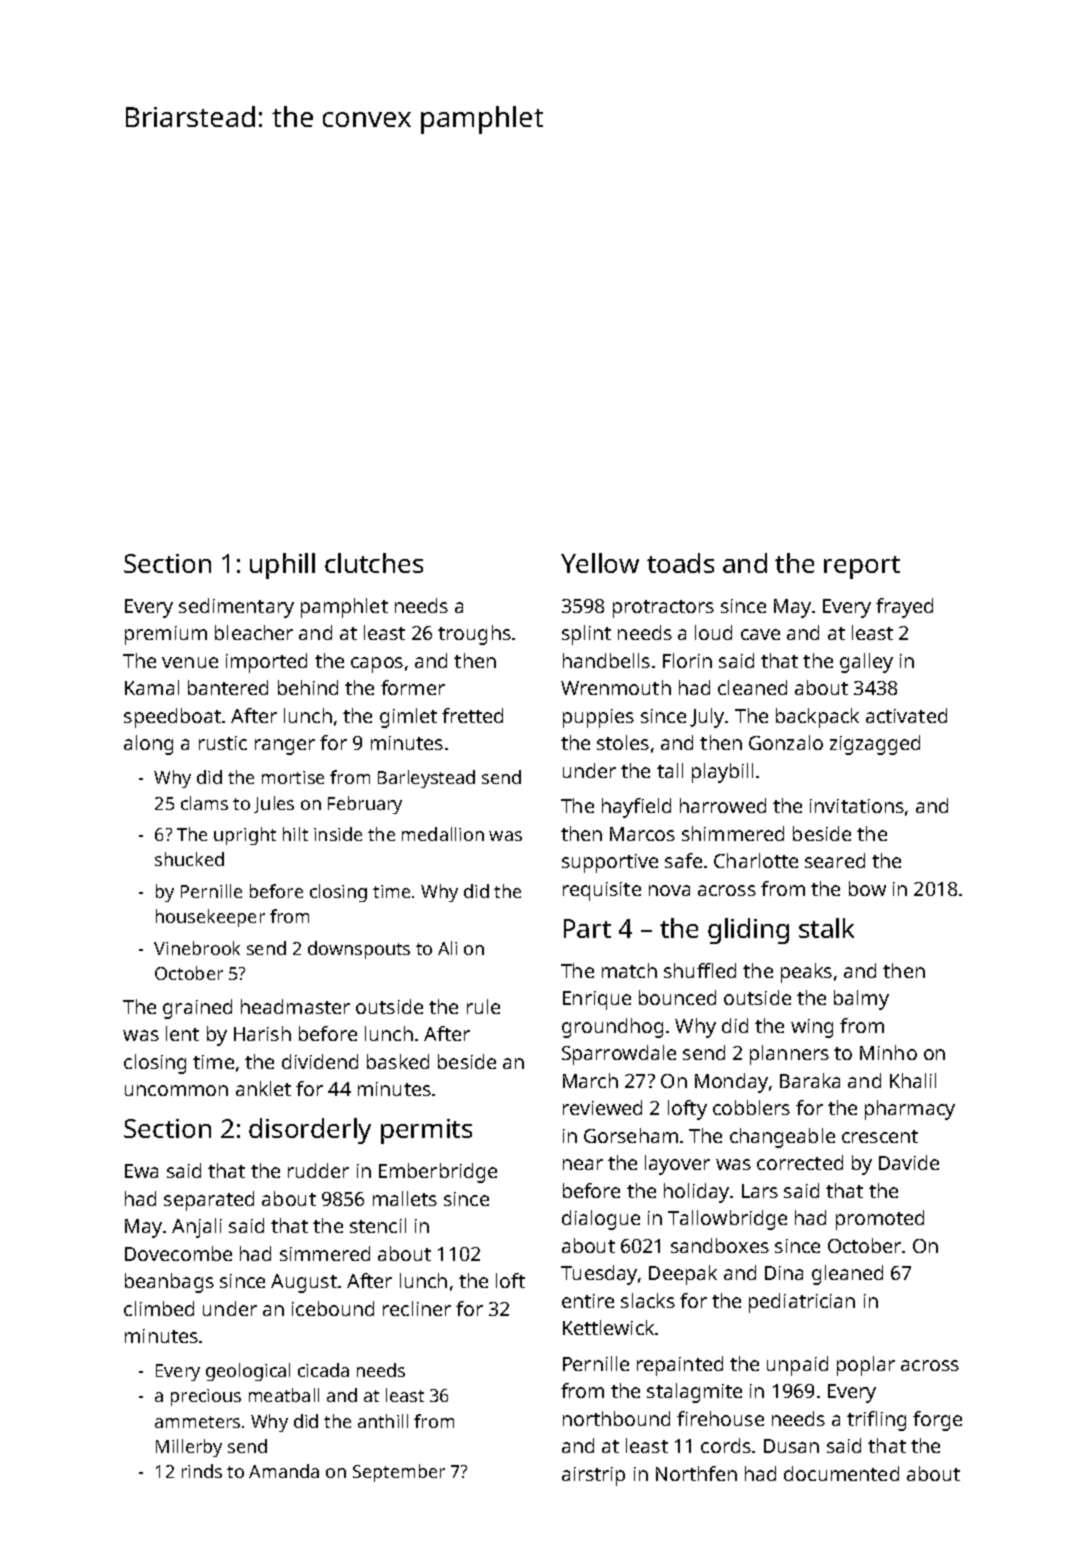  I want to click on September, so click(399, 1473).
